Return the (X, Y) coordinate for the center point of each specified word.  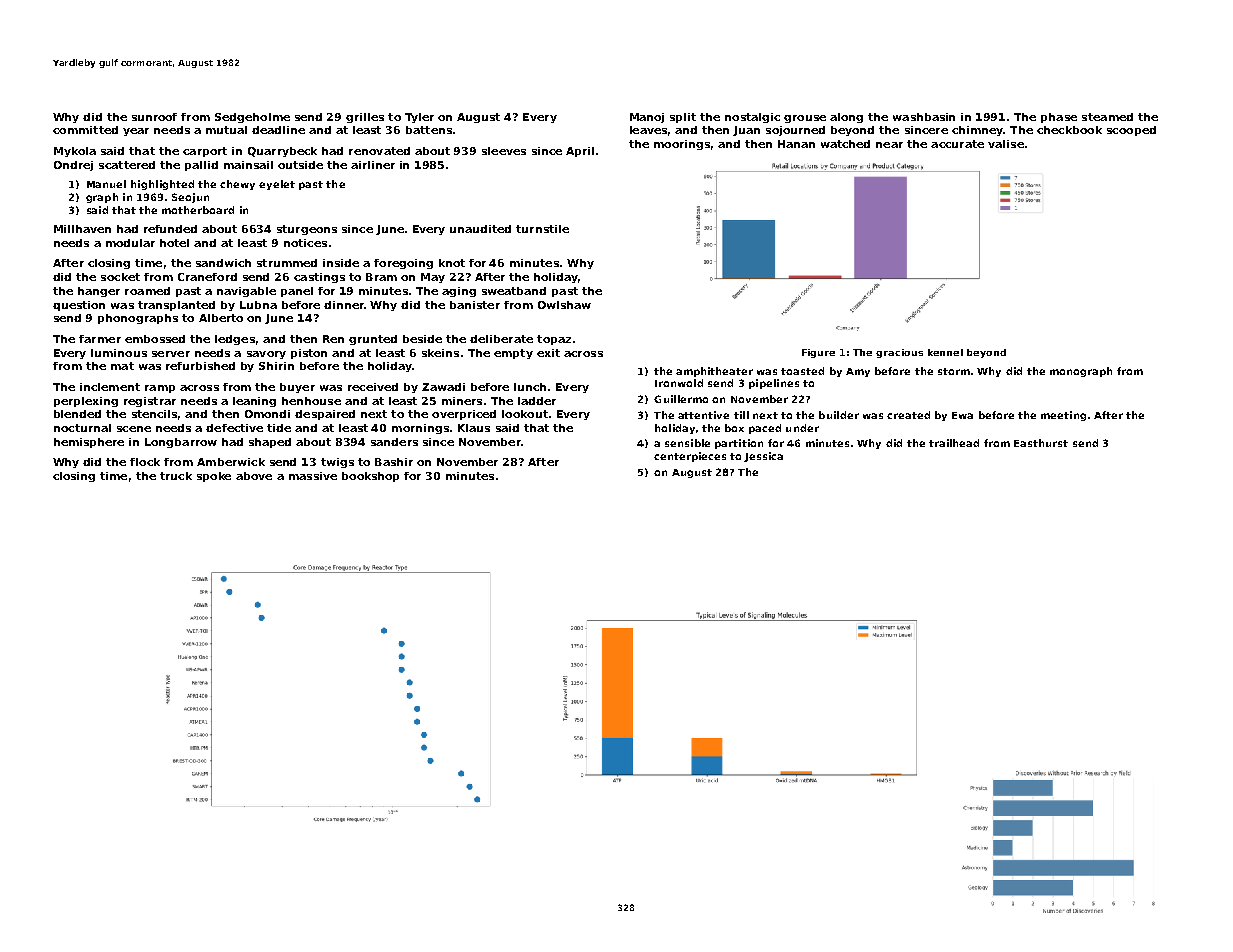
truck (176, 476)
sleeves (504, 151)
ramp (160, 389)
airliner (373, 165)
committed (85, 130)
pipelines (774, 384)
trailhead (954, 443)
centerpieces (690, 457)
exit (548, 353)
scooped (1131, 131)
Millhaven (82, 229)
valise (1006, 144)
